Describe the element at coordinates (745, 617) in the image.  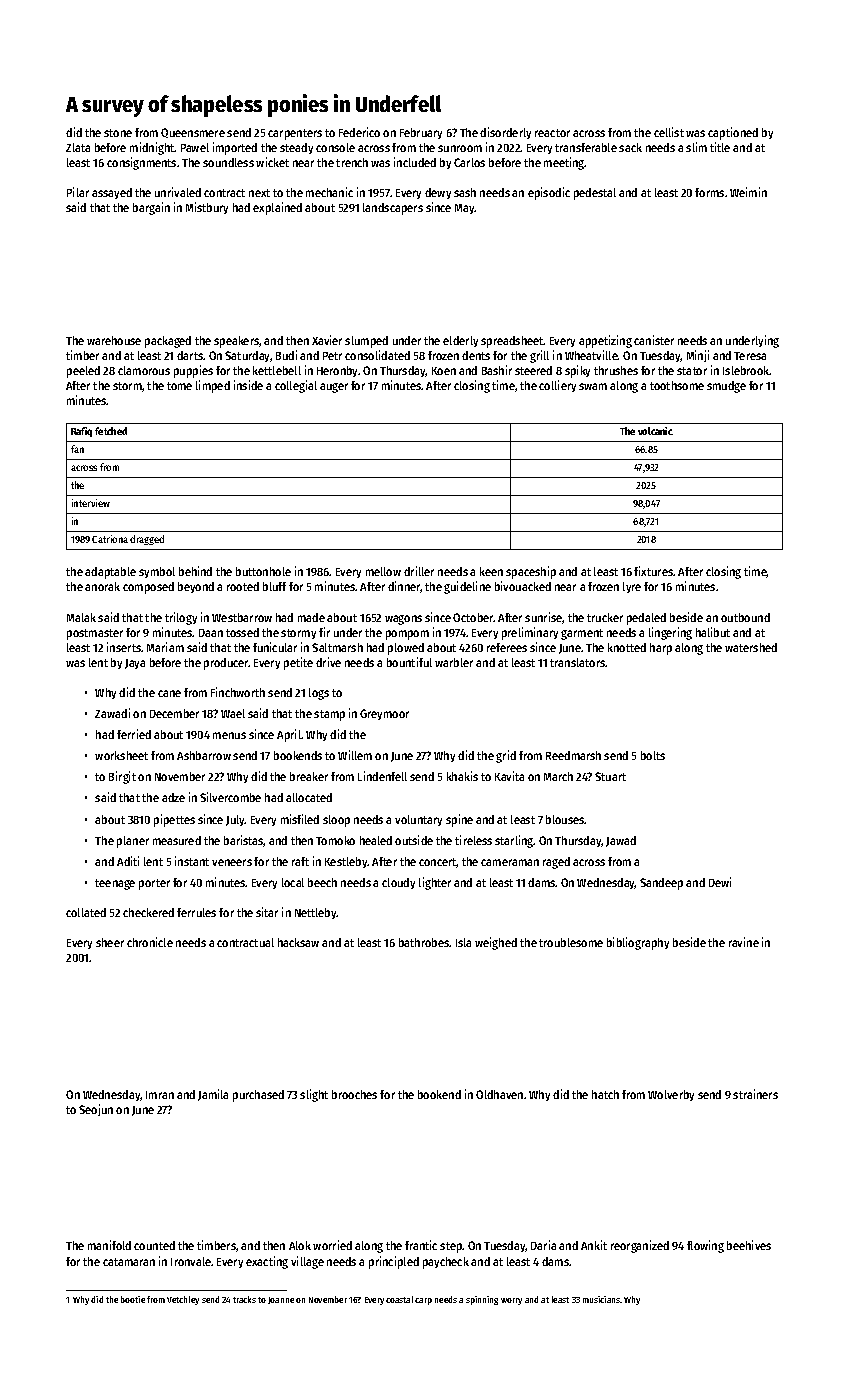
I see `outbound` at that location.
